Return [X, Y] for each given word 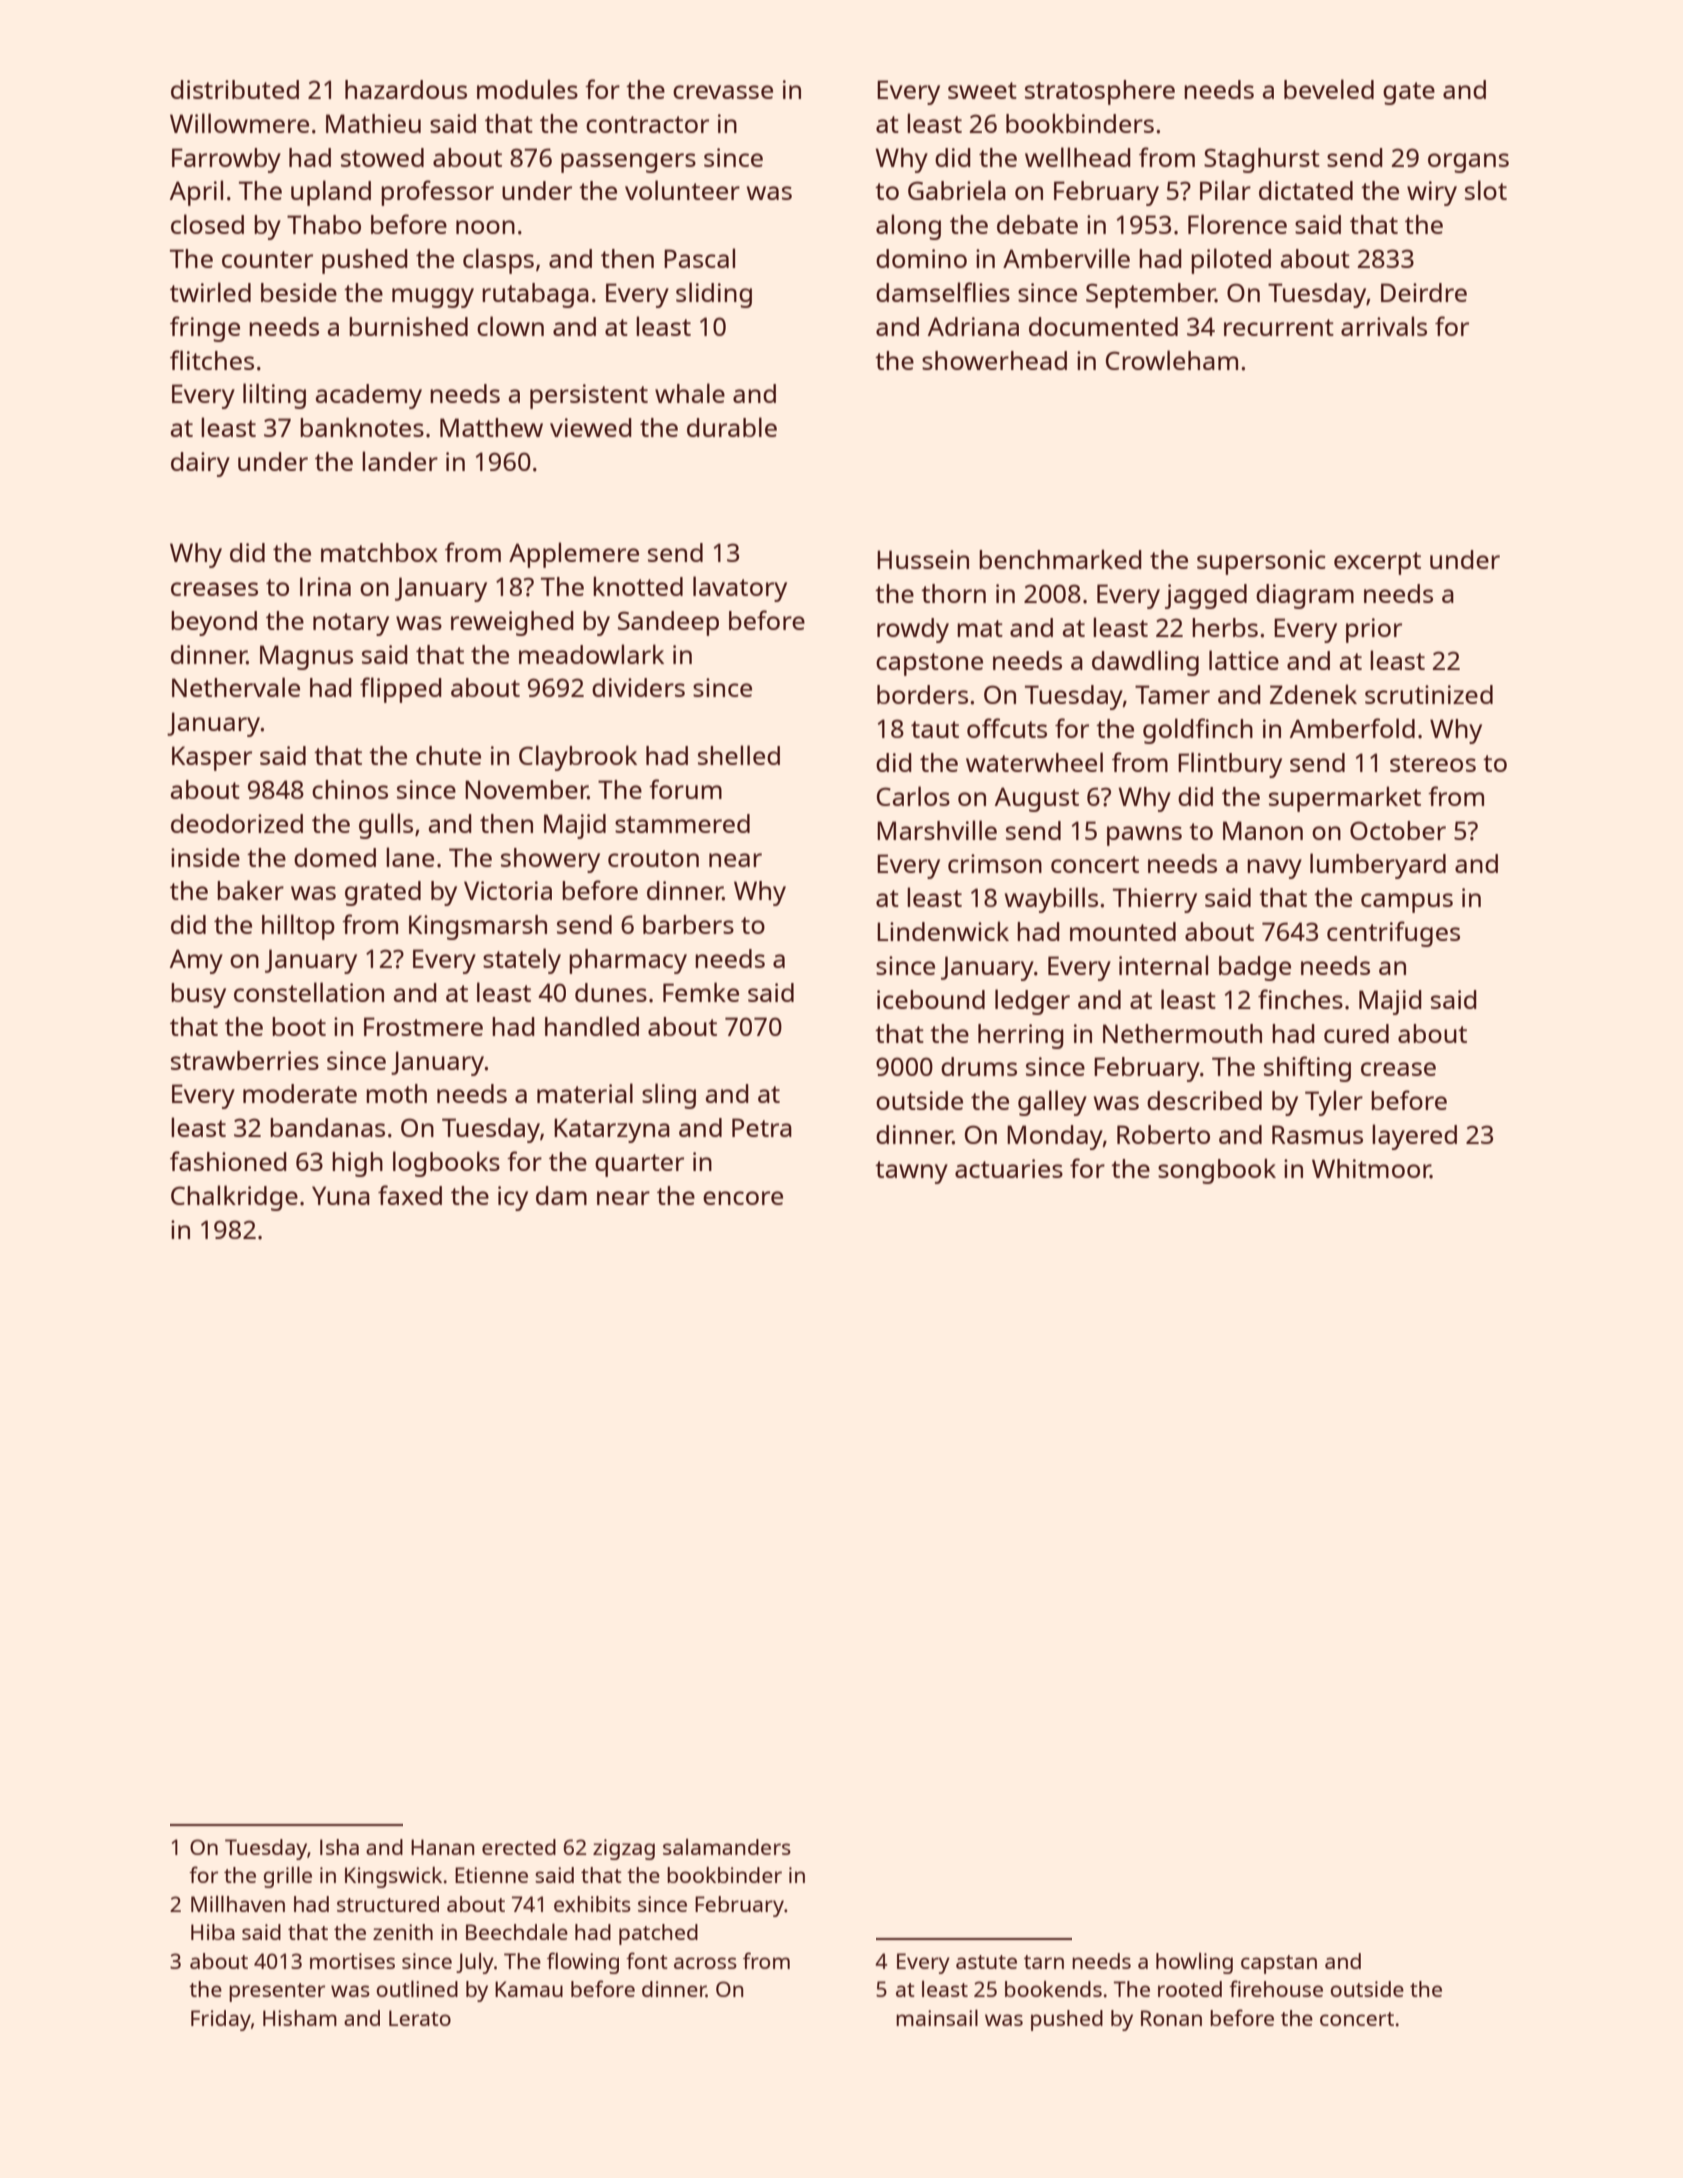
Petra [762, 1127]
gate [1409, 93]
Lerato [420, 2018]
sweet [982, 90]
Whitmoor [1371, 1169]
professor [437, 193]
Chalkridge [234, 1198]
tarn [1044, 1962]
